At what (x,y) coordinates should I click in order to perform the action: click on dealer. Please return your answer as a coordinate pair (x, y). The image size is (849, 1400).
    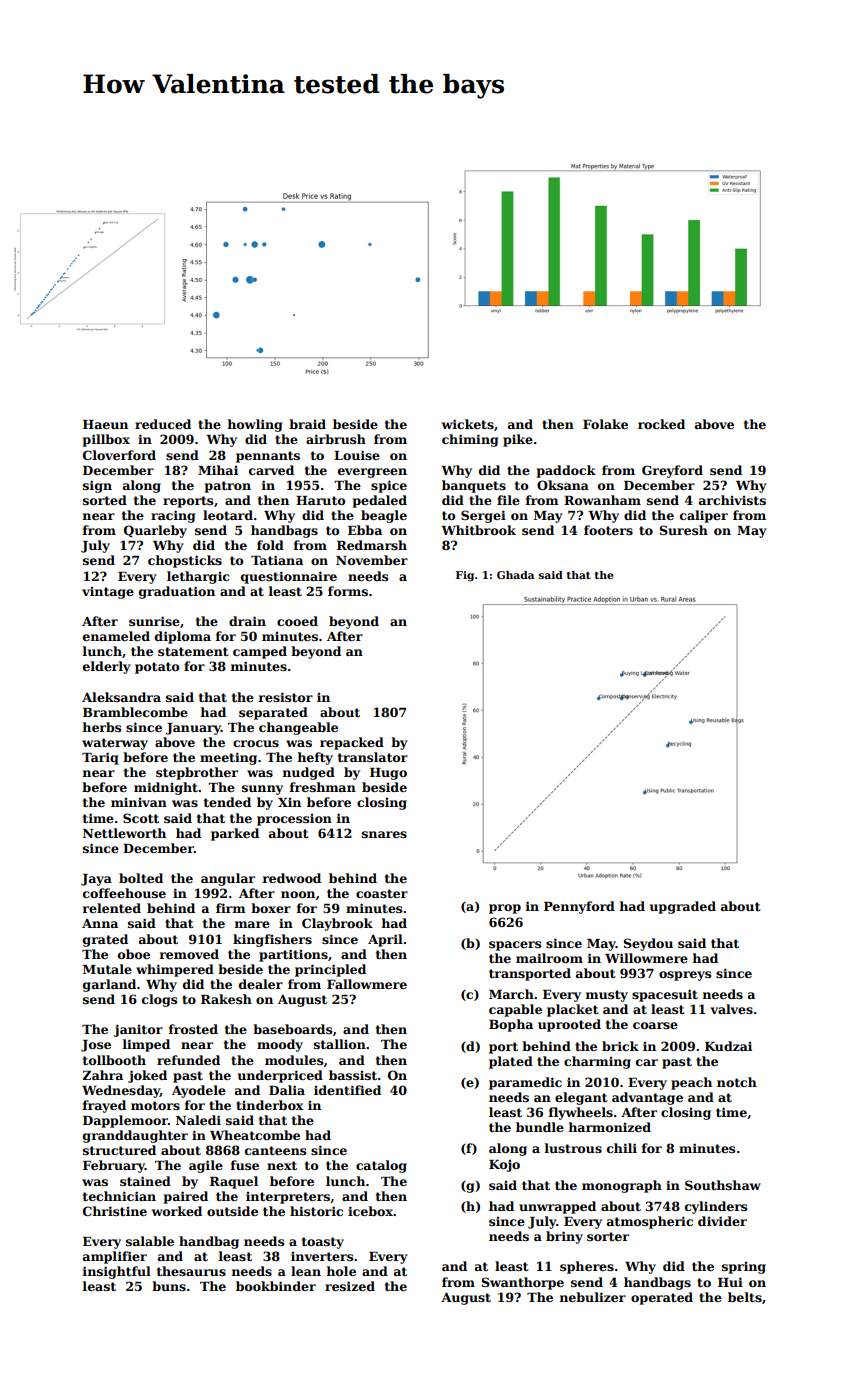
    Looking at the image, I should click on (261, 984).
